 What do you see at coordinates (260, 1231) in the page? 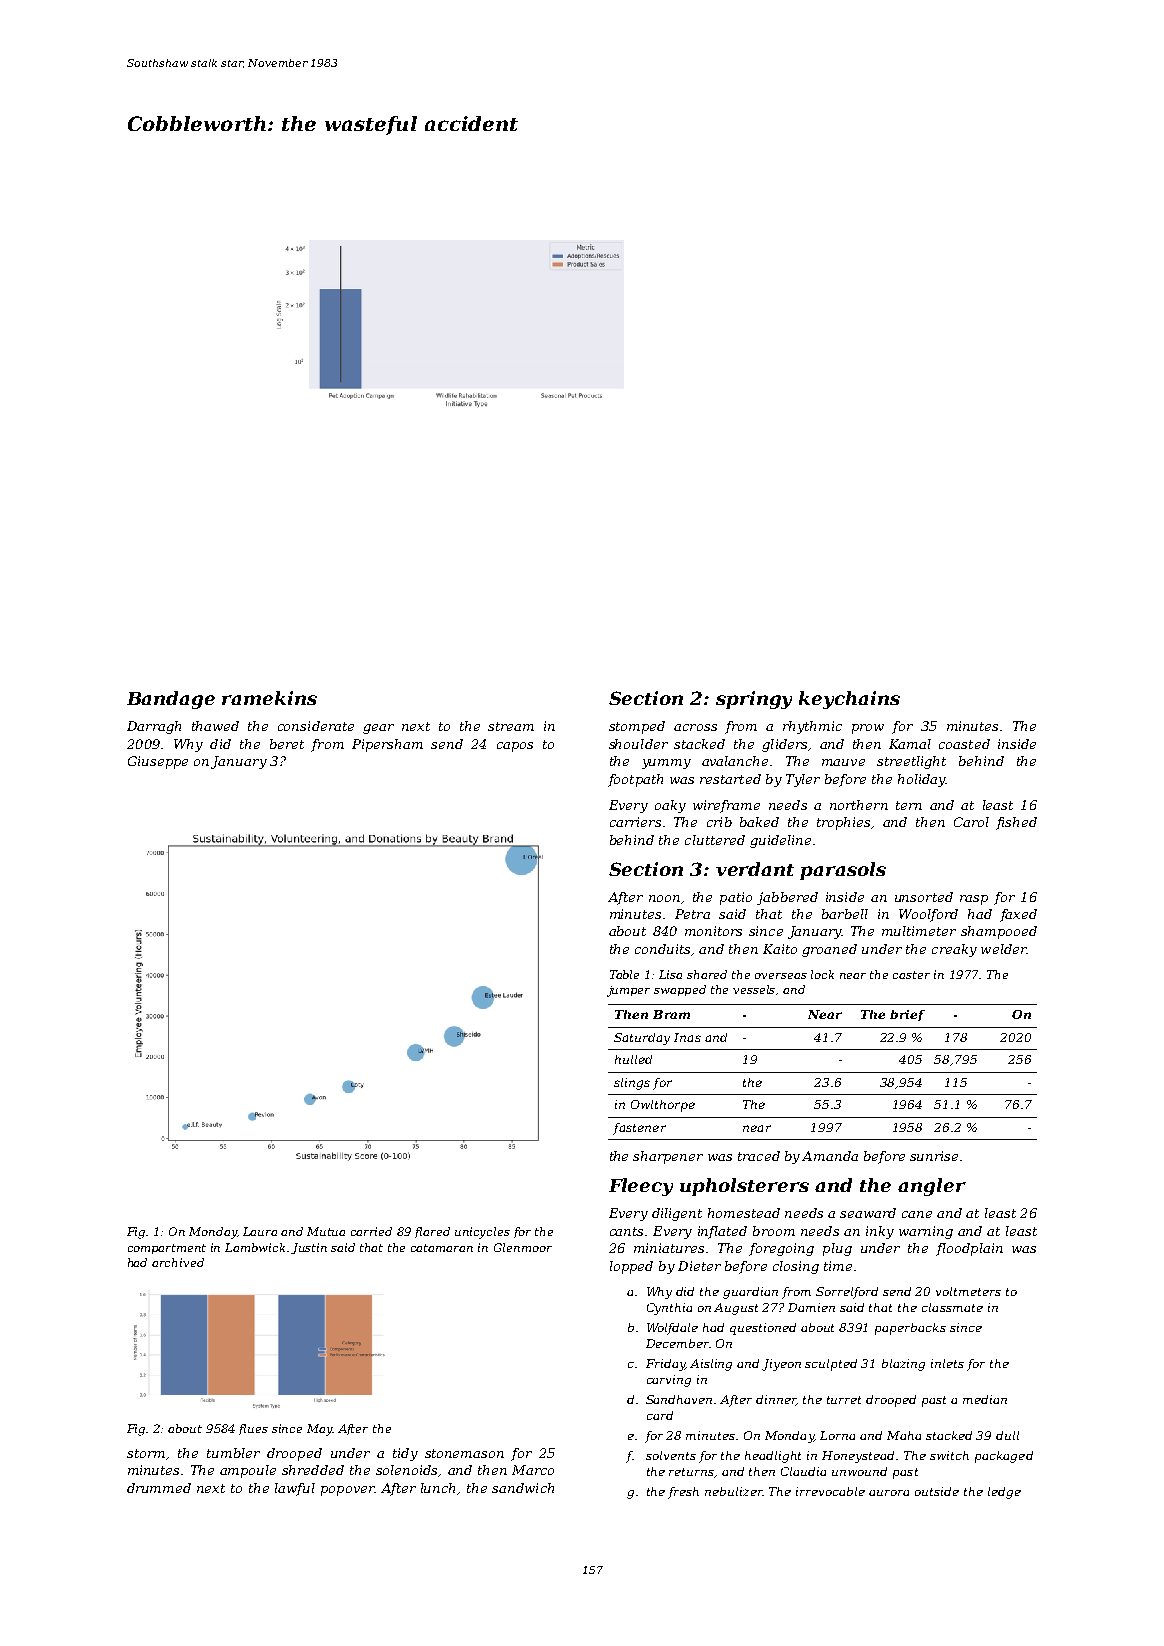
I see `Laura` at bounding box center [260, 1231].
